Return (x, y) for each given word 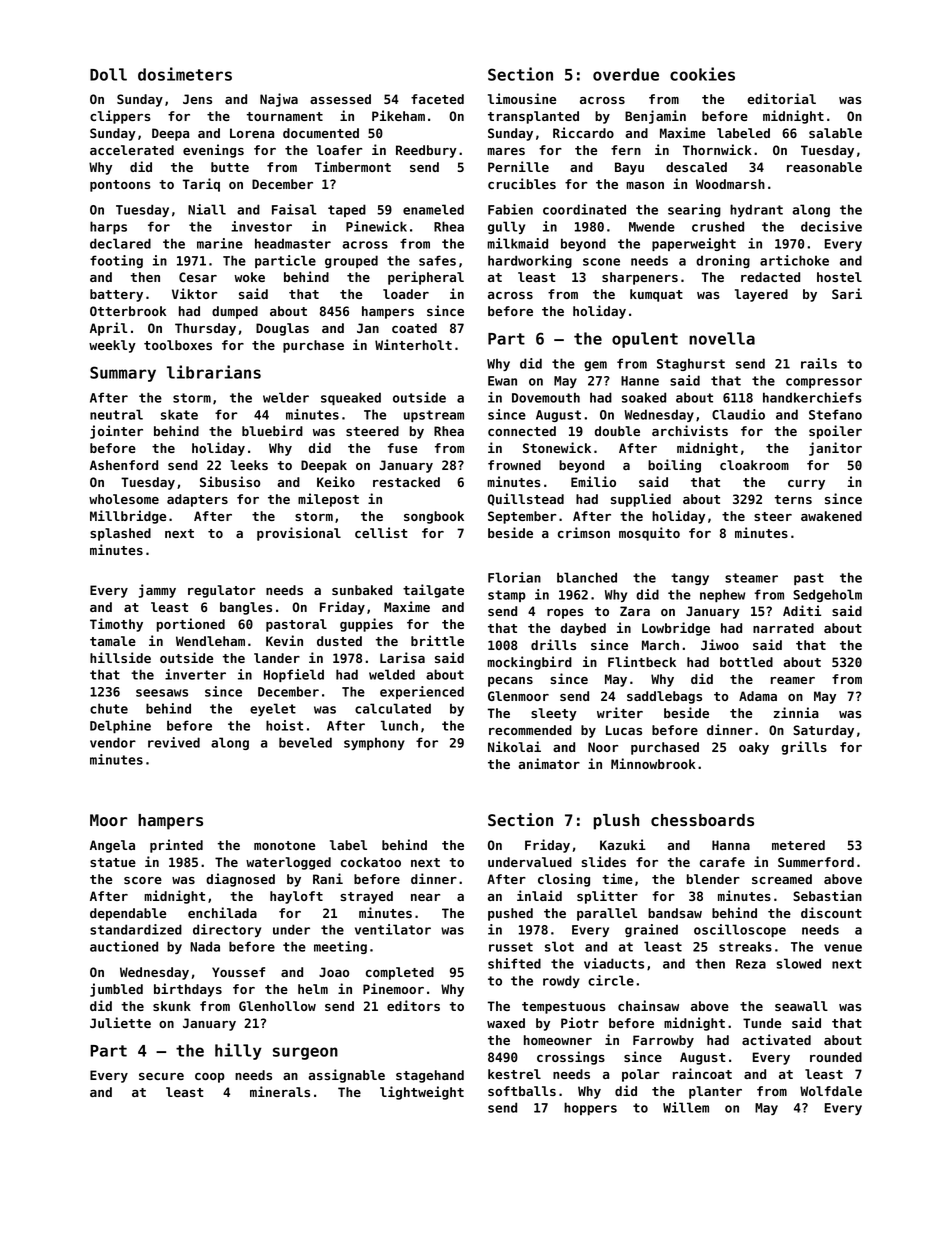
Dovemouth (546, 397)
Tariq (201, 185)
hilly (238, 1051)
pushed (510, 914)
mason (645, 185)
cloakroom (754, 465)
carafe (722, 862)
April (109, 329)
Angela (112, 846)
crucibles (522, 183)
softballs (522, 1091)
